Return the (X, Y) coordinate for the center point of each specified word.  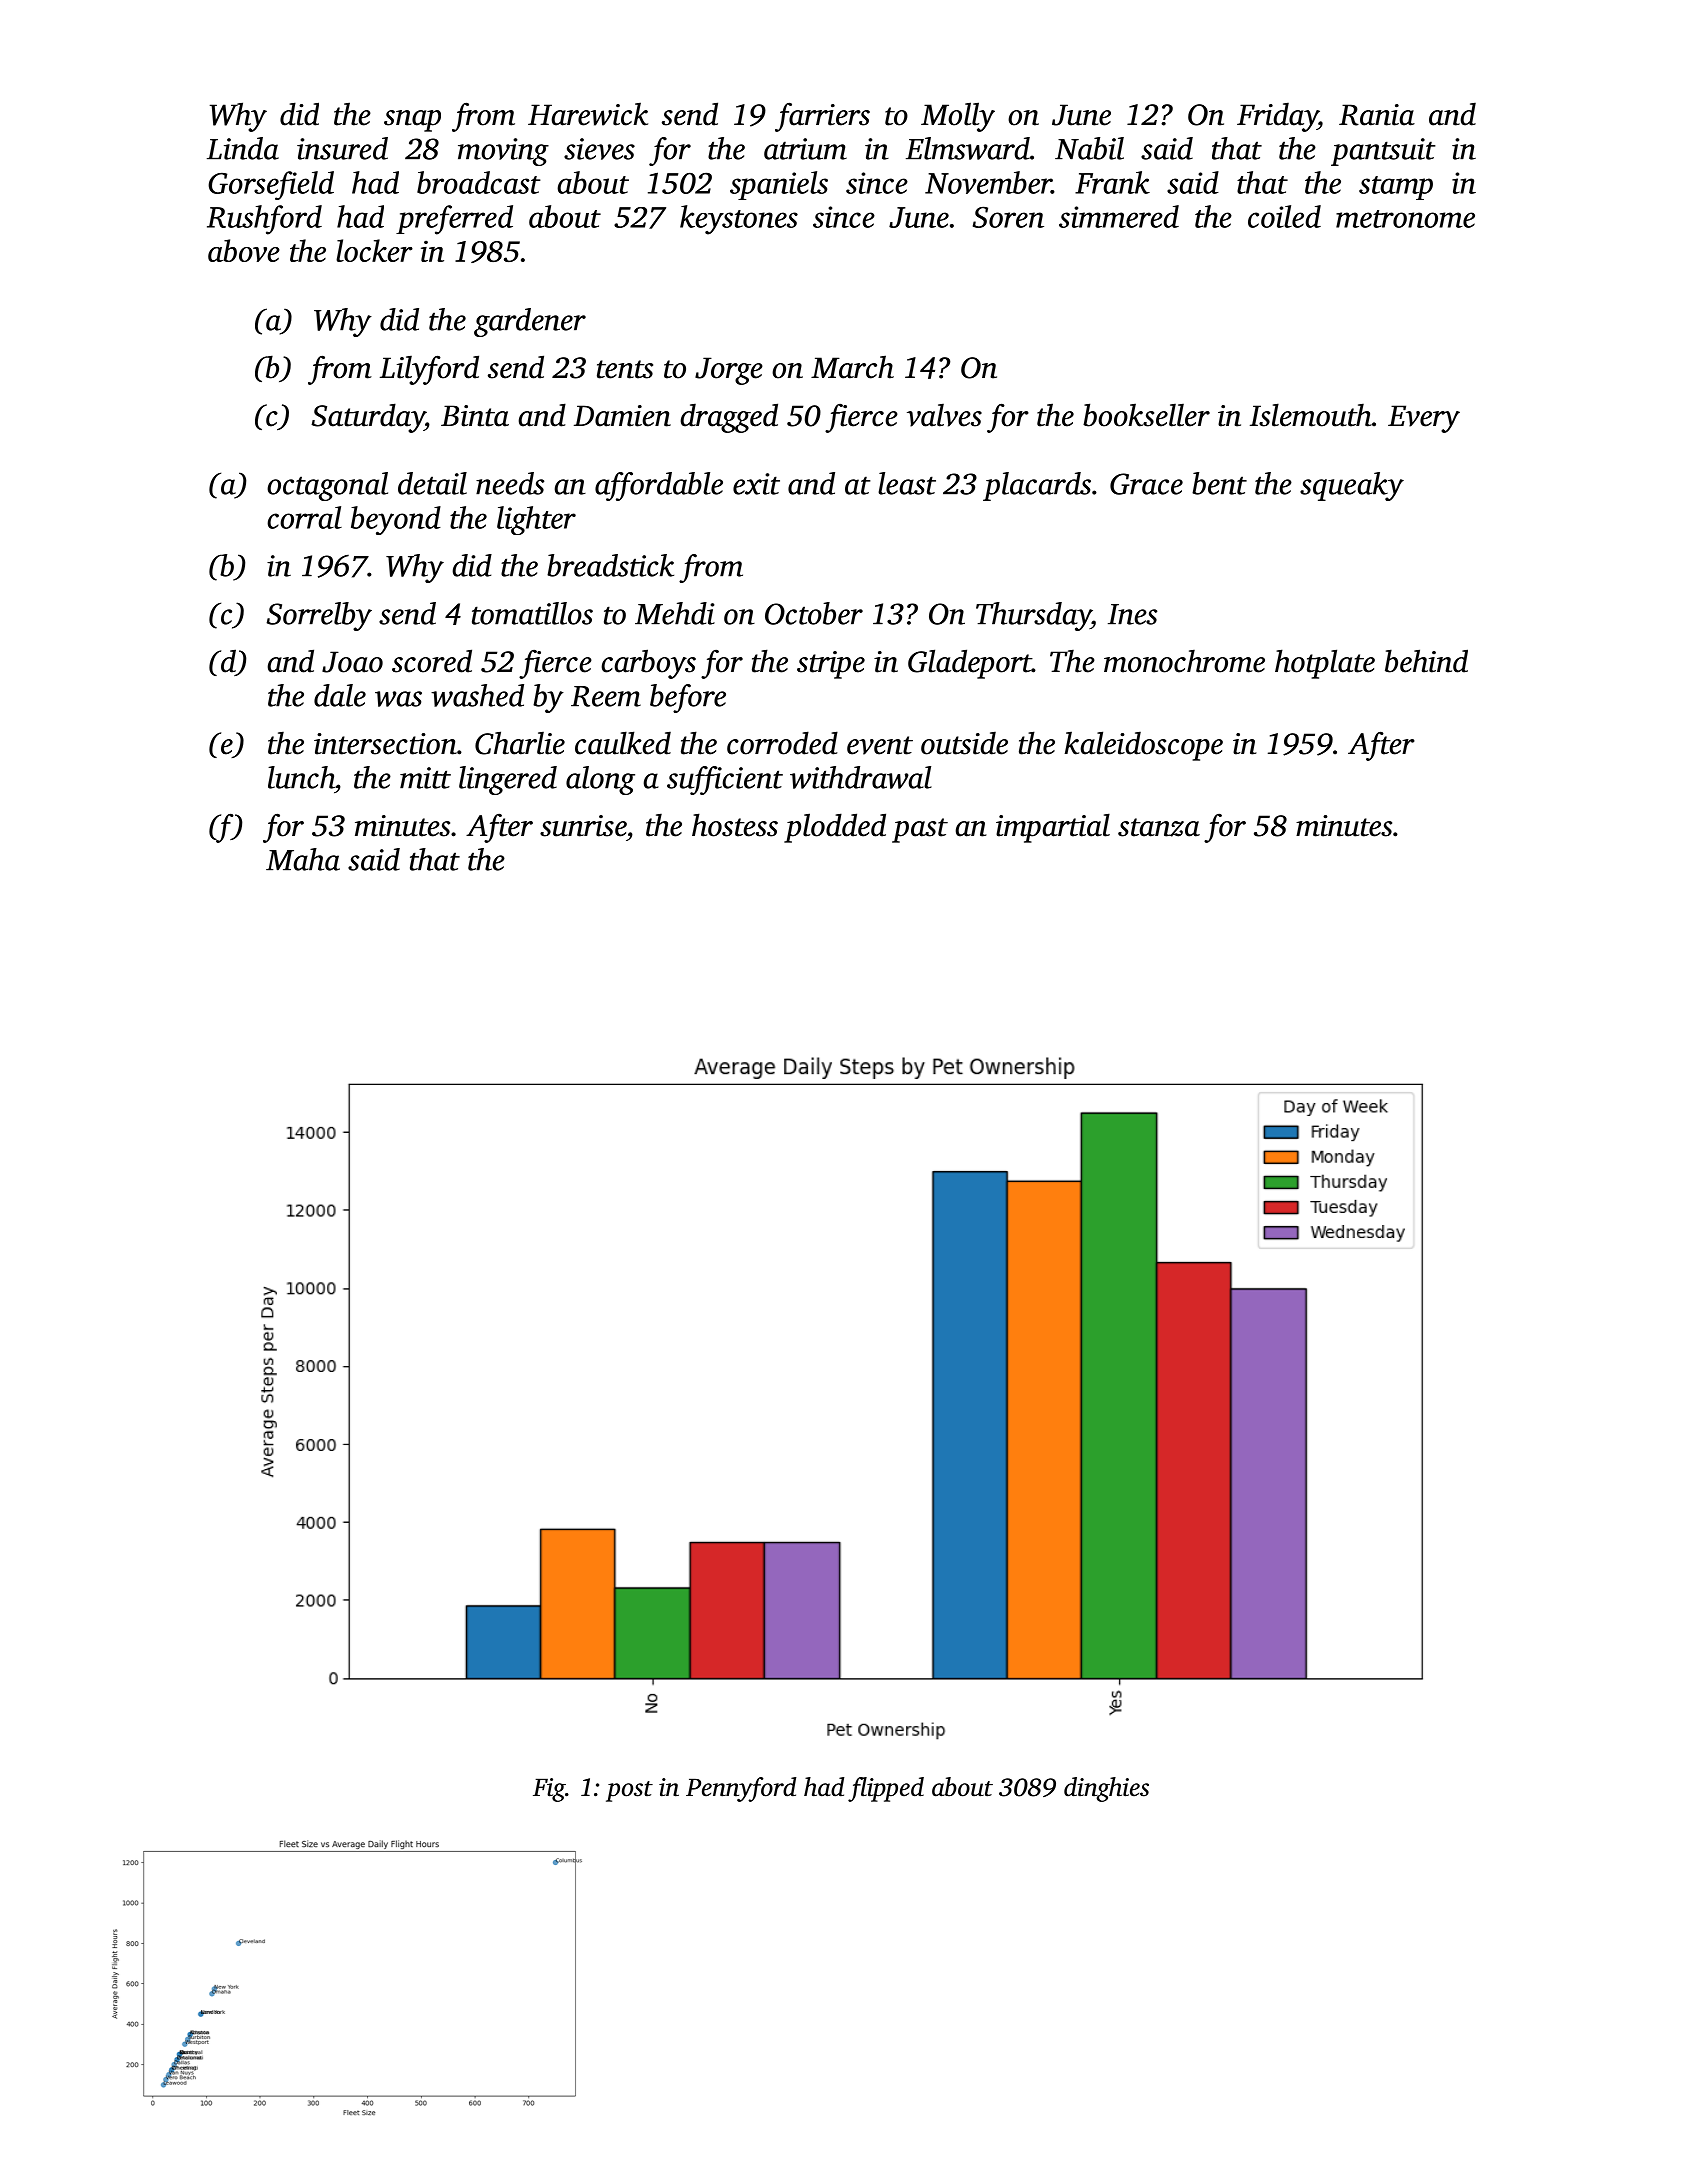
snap (412, 121)
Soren (1008, 217)
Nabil (1089, 148)
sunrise (583, 826)
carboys (648, 664)
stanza (1159, 827)
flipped (886, 1789)
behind (1426, 661)
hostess (735, 825)
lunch (301, 777)
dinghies (1106, 1789)
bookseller (1146, 415)
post (629, 1791)
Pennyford (741, 1789)
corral (304, 517)
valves (944, 415)
